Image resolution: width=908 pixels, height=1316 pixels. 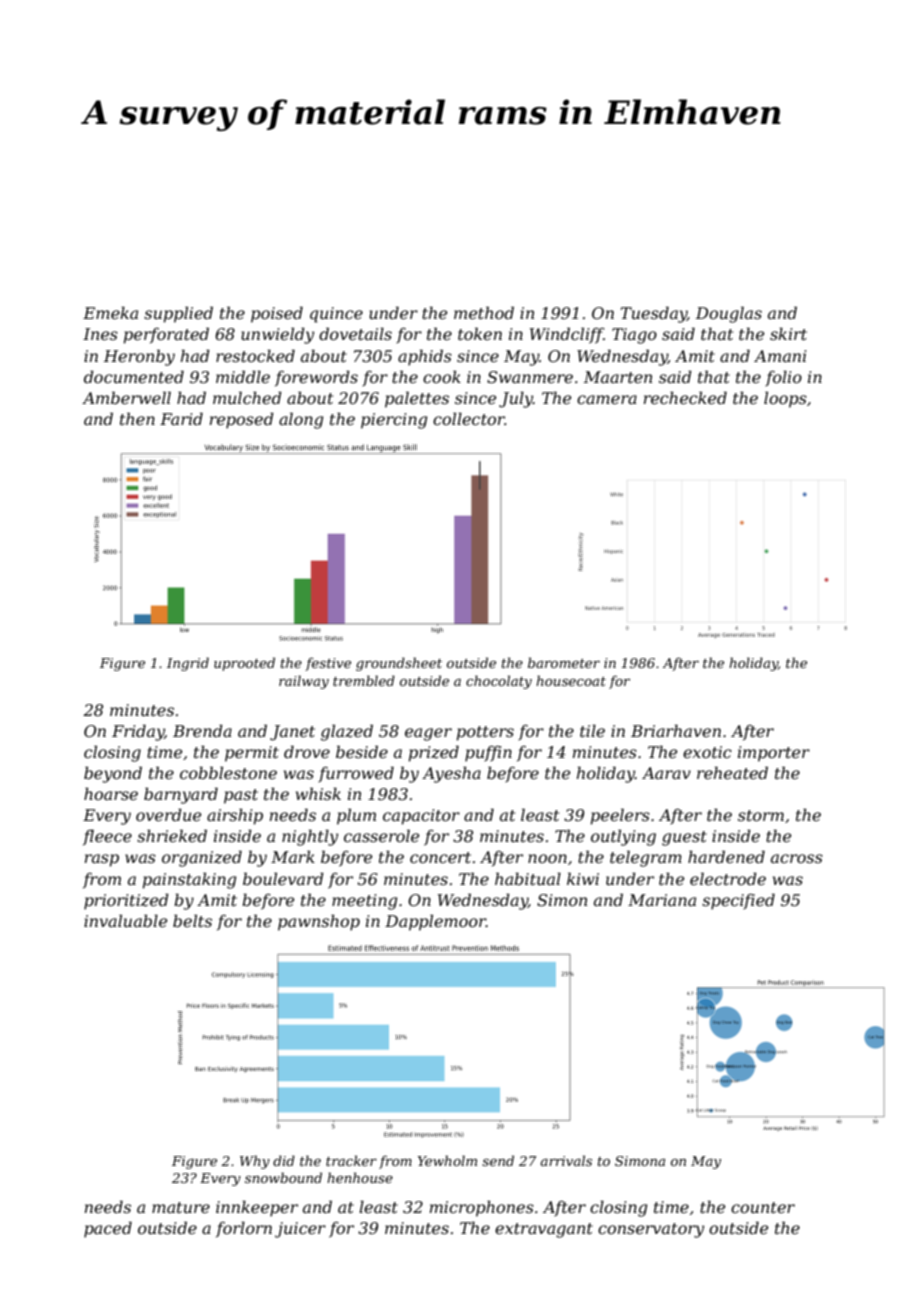 I want to click on conservatory, so click(x=651, y=1230).
